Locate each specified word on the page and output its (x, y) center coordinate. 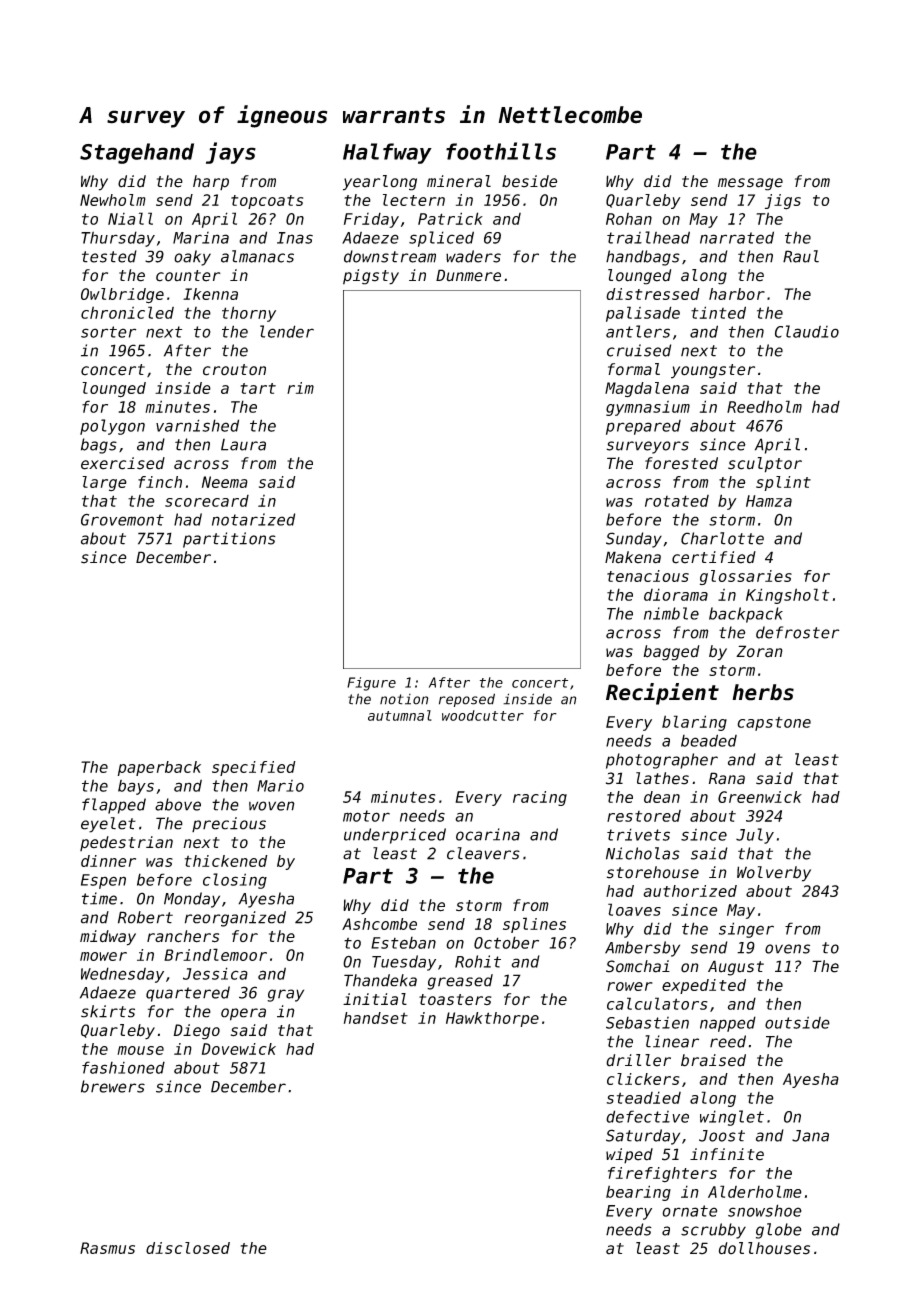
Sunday (634, 540)
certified (714, 557)
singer (746, 930)
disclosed (188, 1248)
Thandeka (380, 980)
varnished (197, 425)
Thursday (118, 239)
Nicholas (643, 853)
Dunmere (468, 275)
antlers (638, 331)
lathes (662, 778)
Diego (196, 1032)
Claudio (807, 331)
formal (634, 369)
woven (272, 806)
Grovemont (122, 520)
